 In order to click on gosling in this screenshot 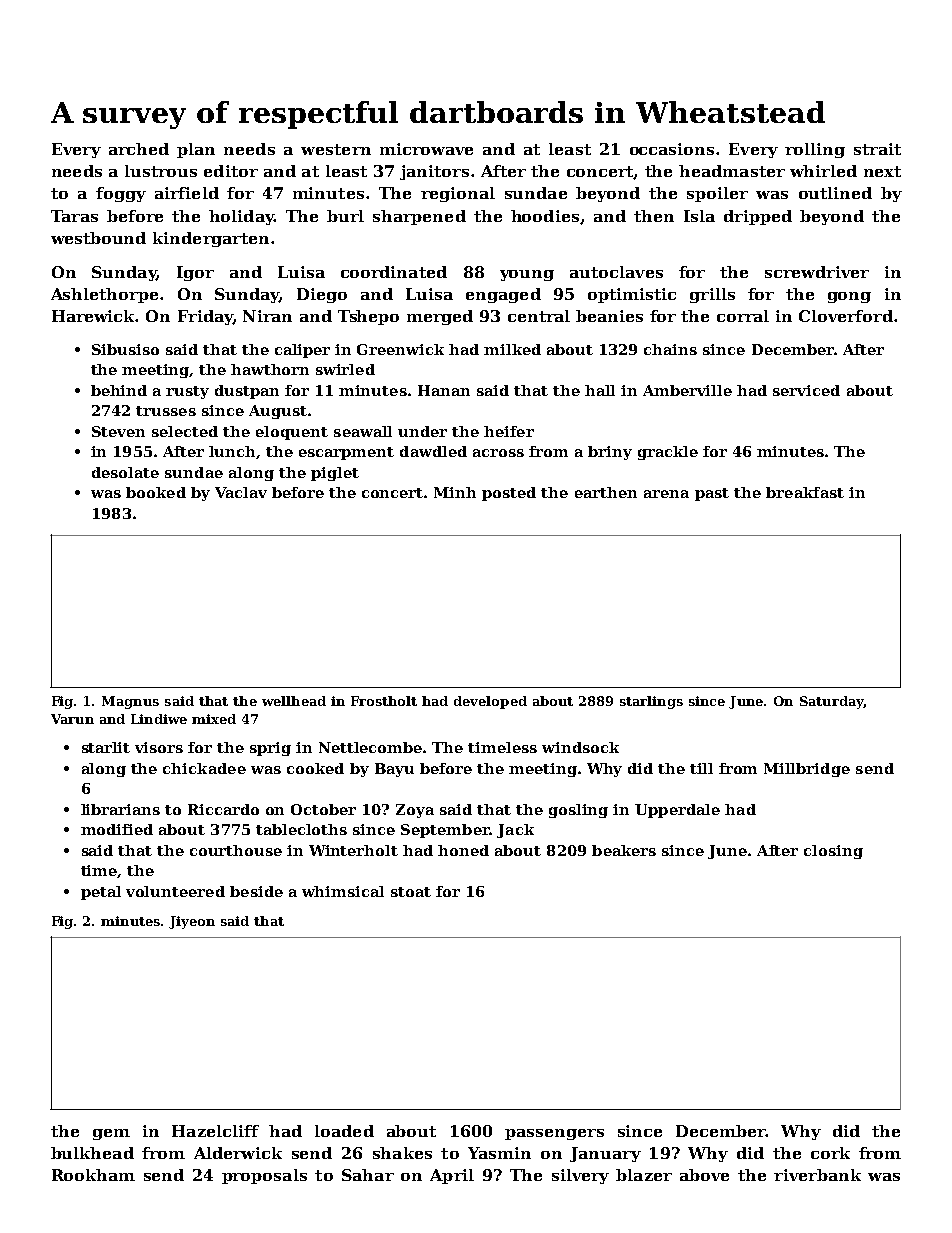, I will do `click(578, 811)`.
